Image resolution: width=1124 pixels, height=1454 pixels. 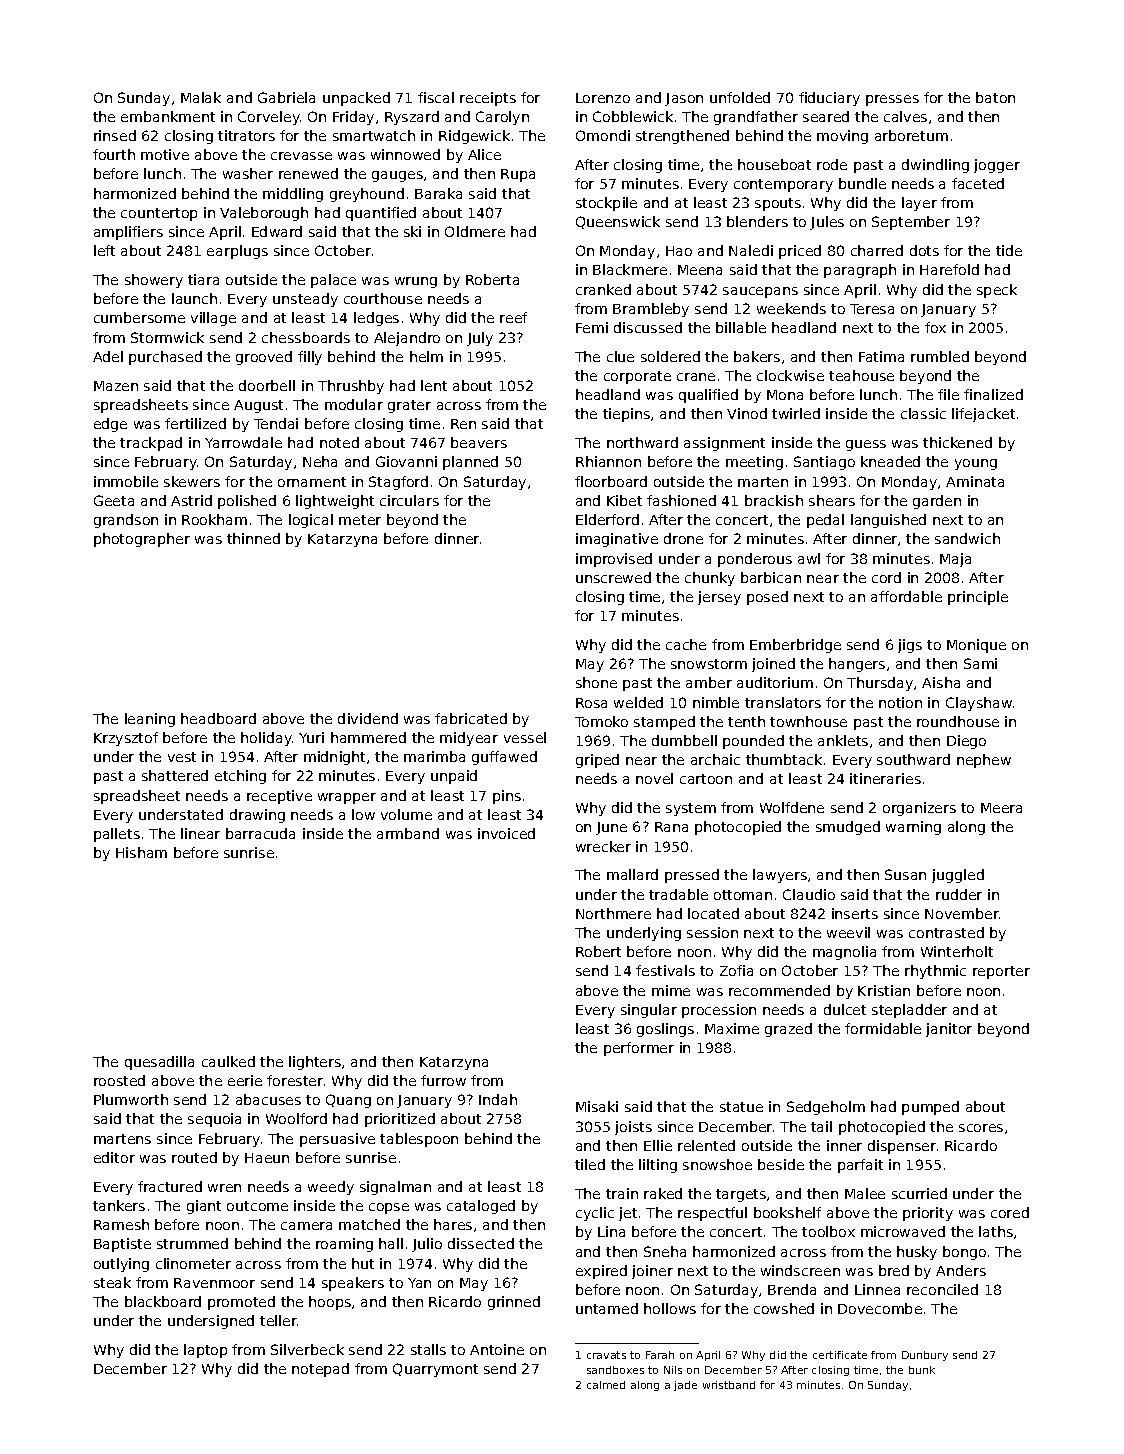 What do you see at coordinates (824, 463) in the screenshot?
I see `Santiago` at bounding box center [824, 463].
